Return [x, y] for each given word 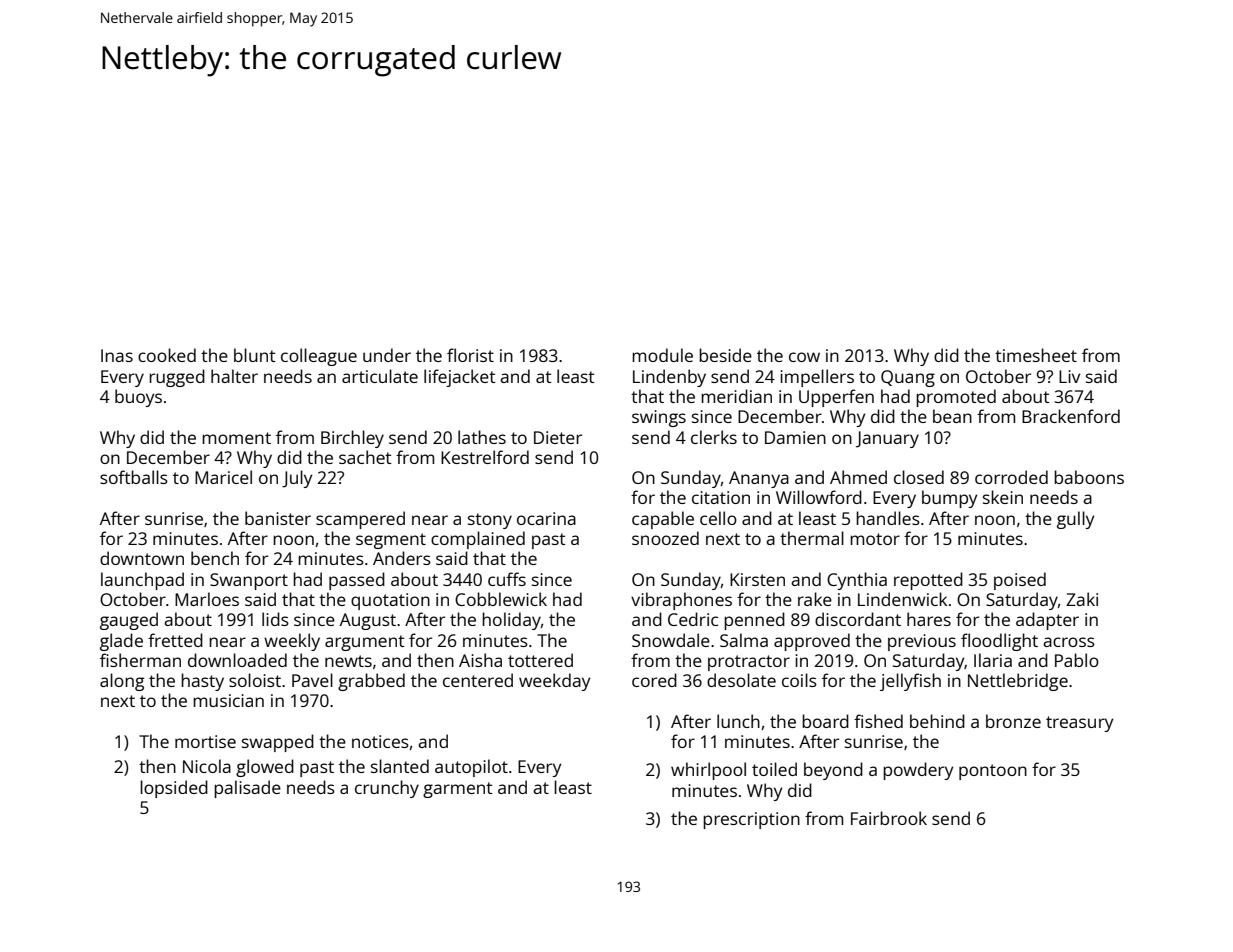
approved [812, 642]
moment [236, 438]
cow [804, 357]
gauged [129, 621]
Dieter [558, 437]
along [122, 682]
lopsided [174, 789]
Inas [117, 355]
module [662, 355]
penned [754, 621]
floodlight [999, 642]
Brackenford [1071, 416]
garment [458, 790]
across [1069, 642]
